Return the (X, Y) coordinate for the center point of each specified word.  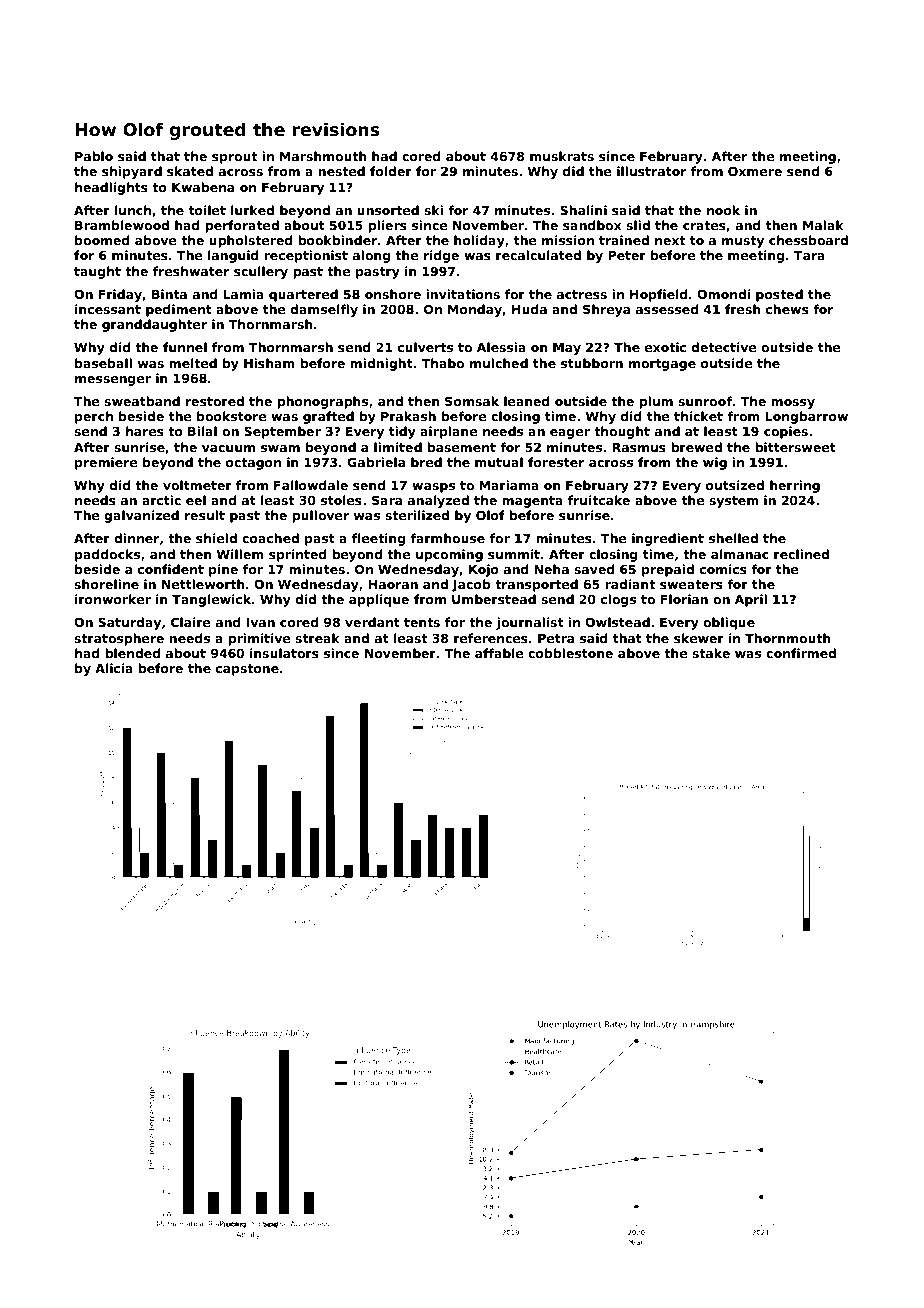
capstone (247, 670)
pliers (387, 226)
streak (317, 638)
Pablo (94, 156)
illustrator (651, 171)
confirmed (801, 653)
